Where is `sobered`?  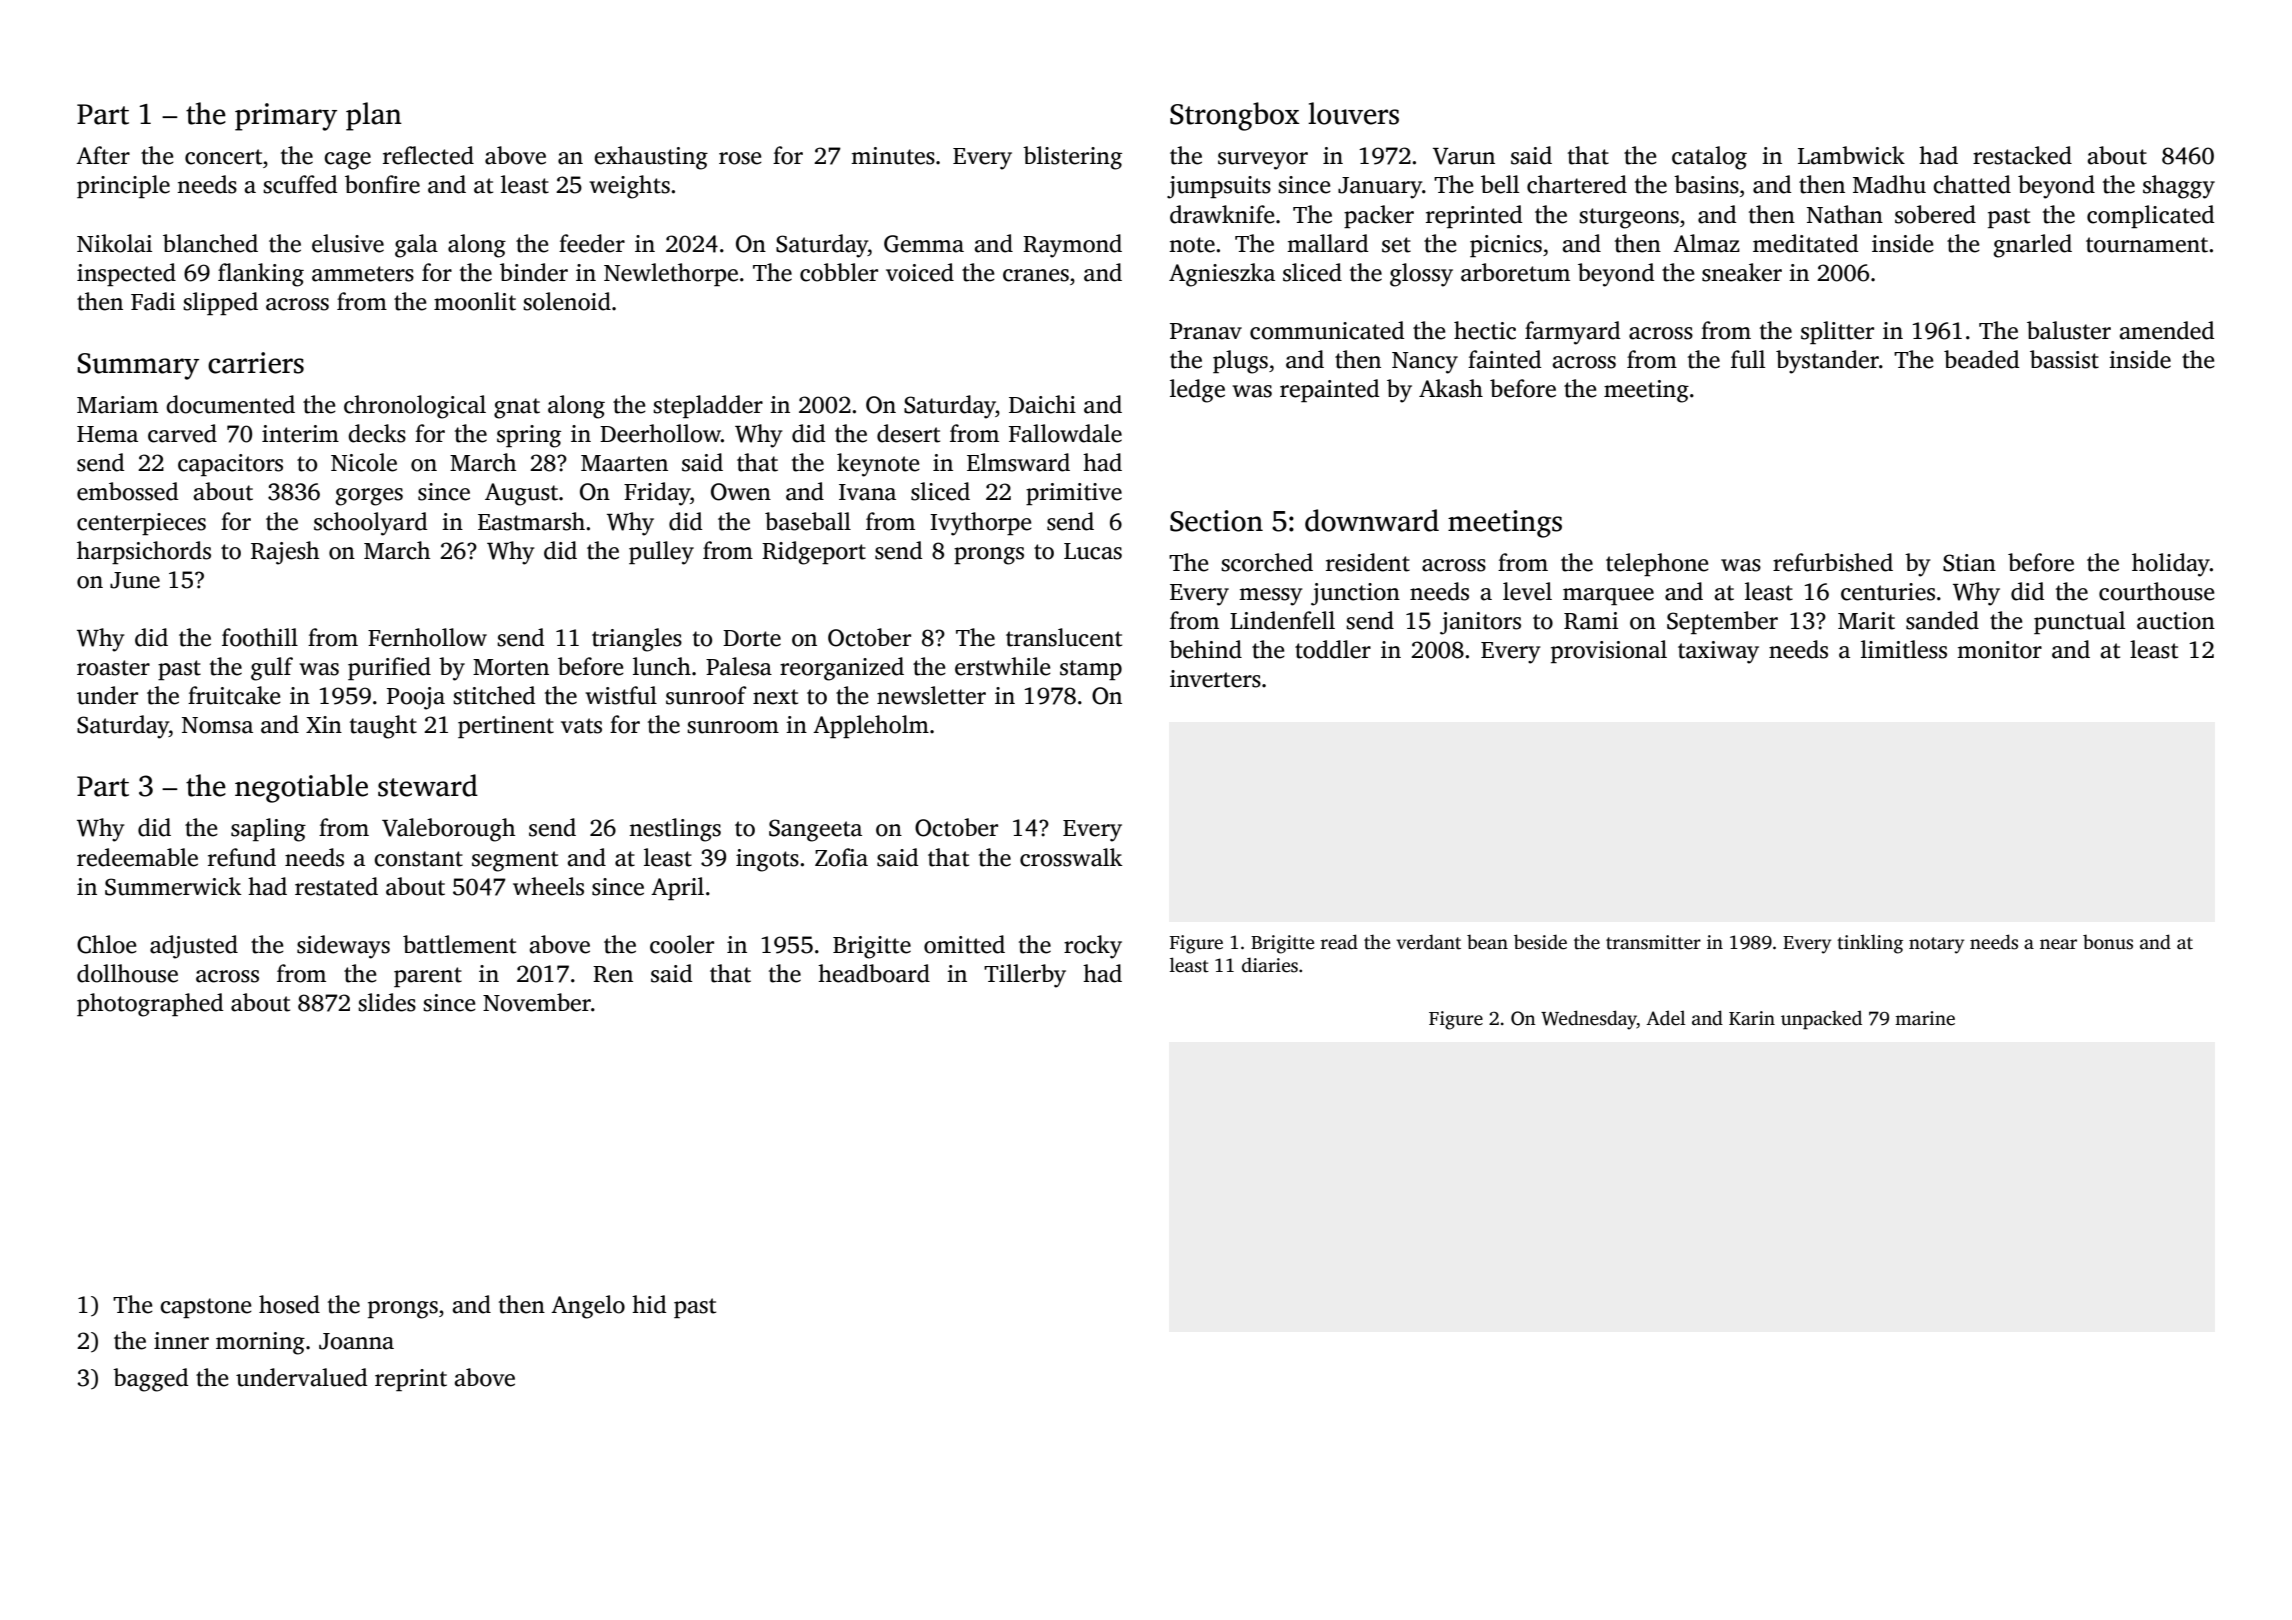
sobered is located at coordinates (1935, 214).
